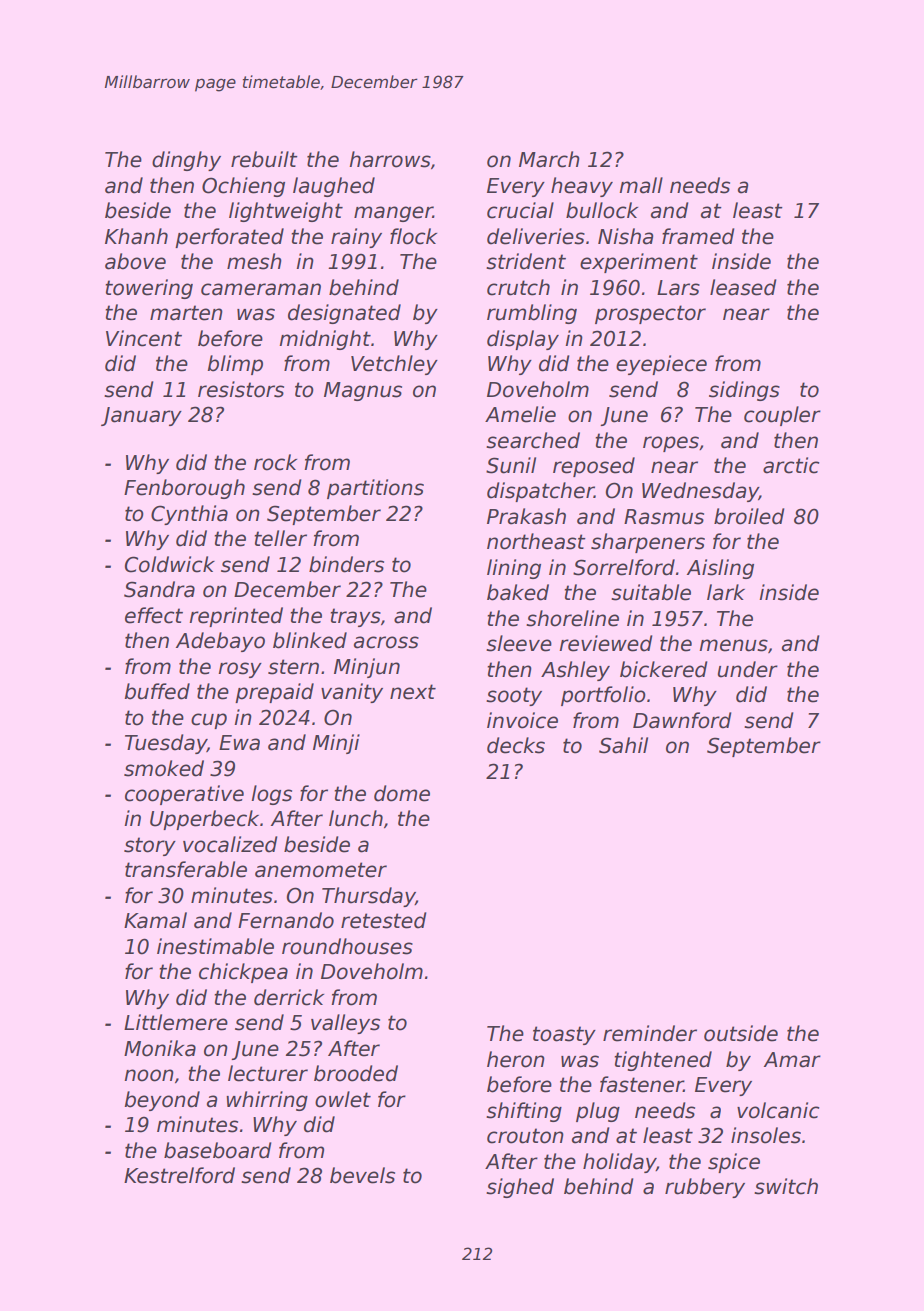 The image size is (924, 1311). I want to click on smoked, so click(164, 768).
